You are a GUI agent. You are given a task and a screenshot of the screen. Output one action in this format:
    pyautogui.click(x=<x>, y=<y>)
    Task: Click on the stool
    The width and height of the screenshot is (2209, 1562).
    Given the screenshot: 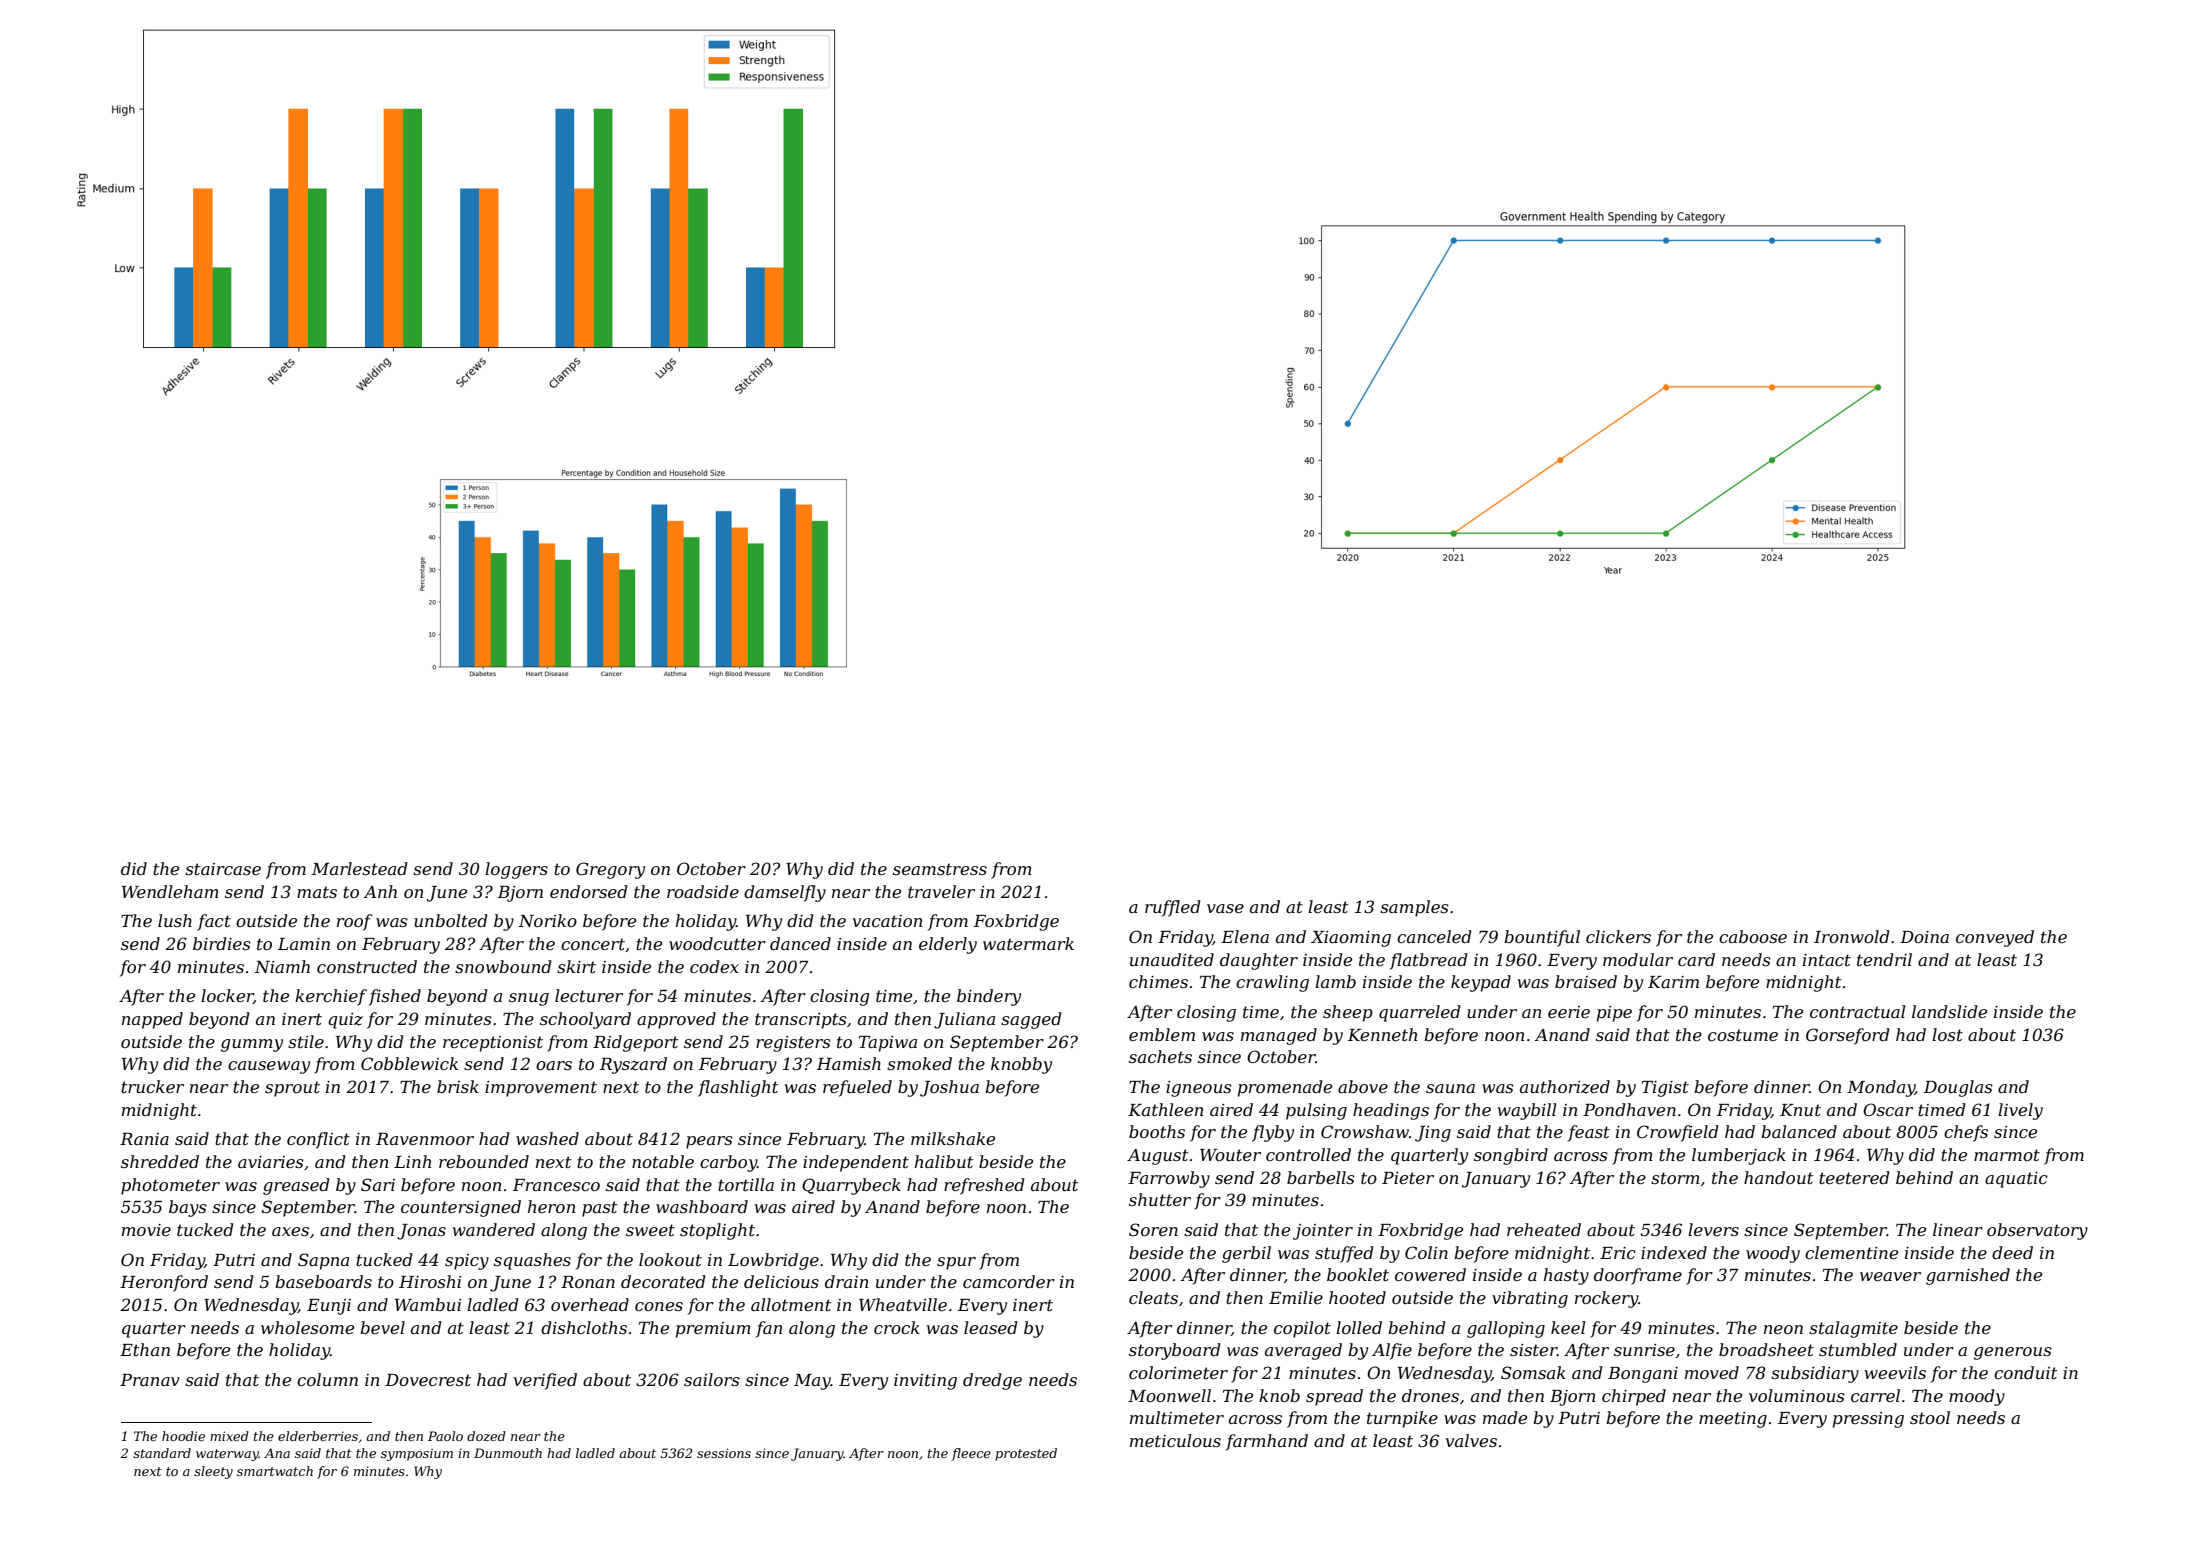 What is the action you would take?
    pyautogui.click(x=1930, y=1417)
